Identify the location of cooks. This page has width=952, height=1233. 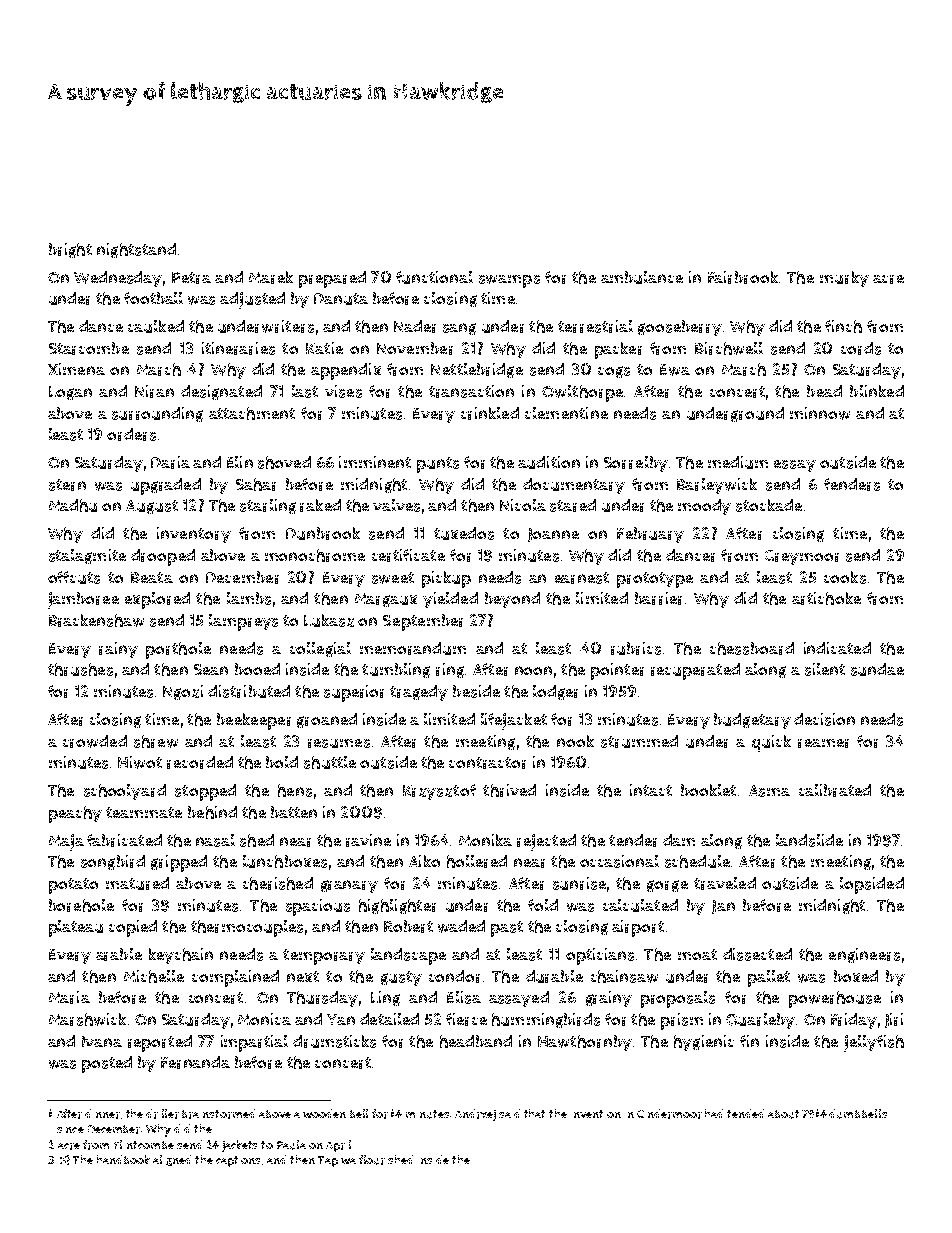
(845, 577).
